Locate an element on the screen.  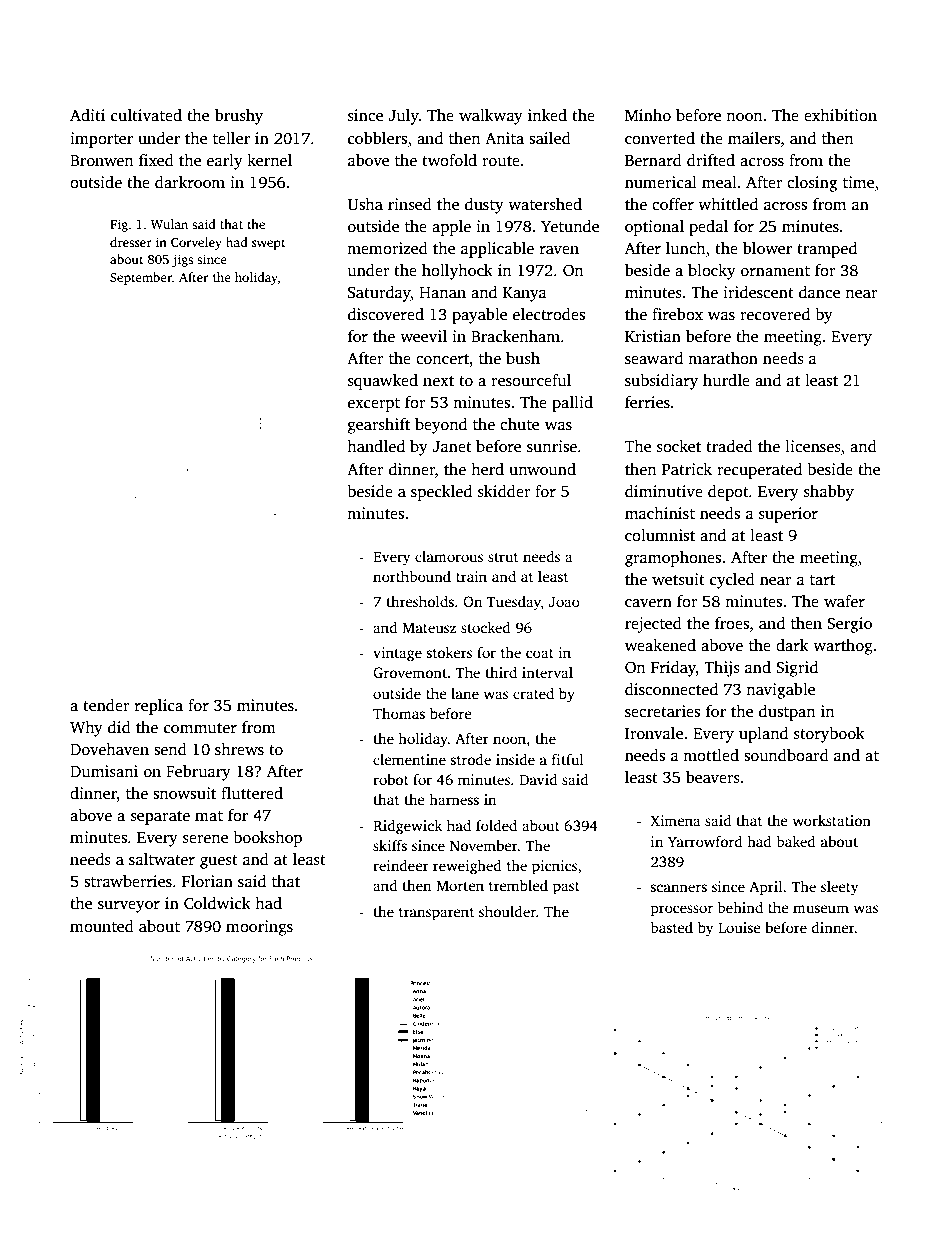
shabby is located at coordinates (829, 493).
